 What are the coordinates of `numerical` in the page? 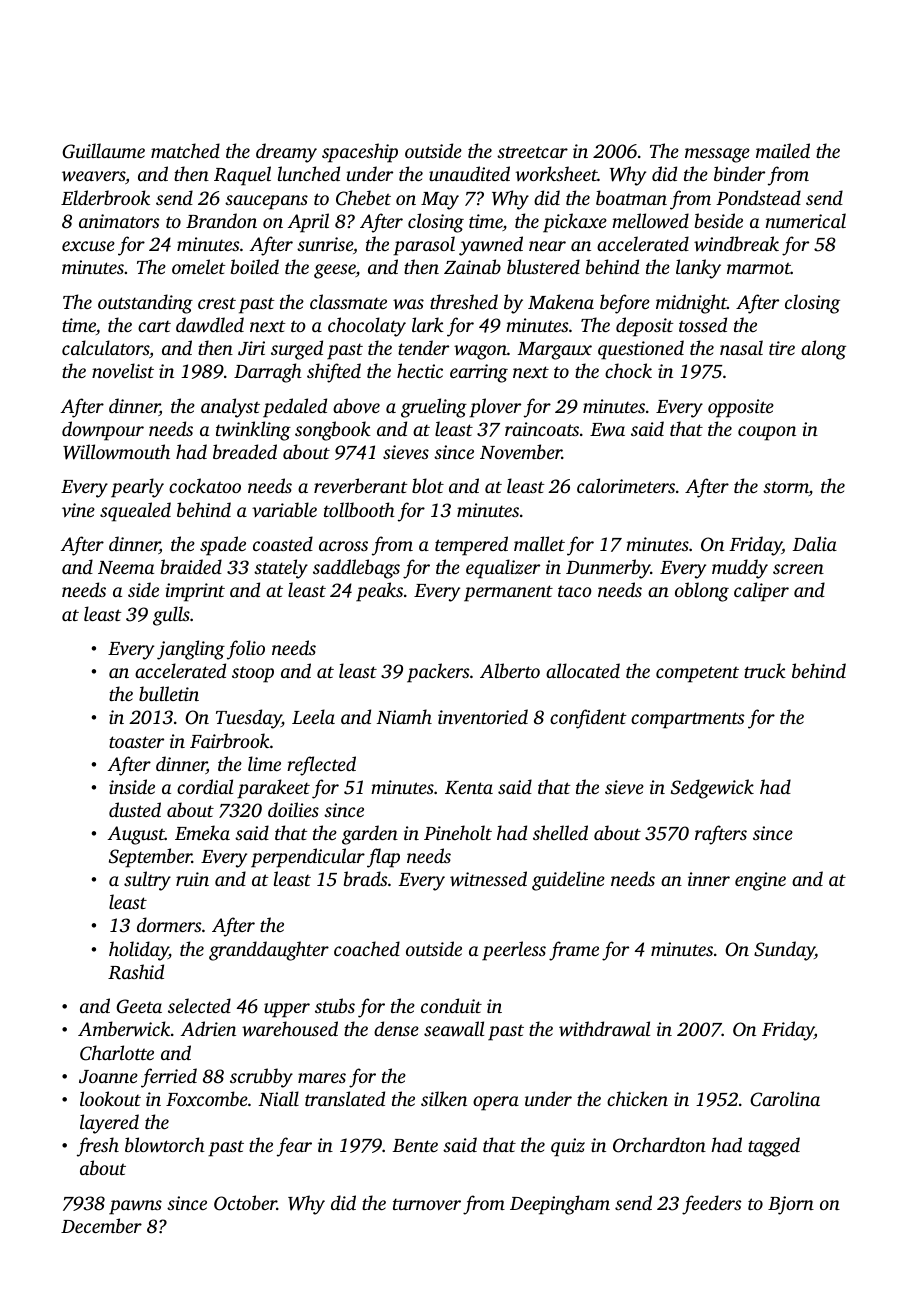 It's located at (806, 220).
